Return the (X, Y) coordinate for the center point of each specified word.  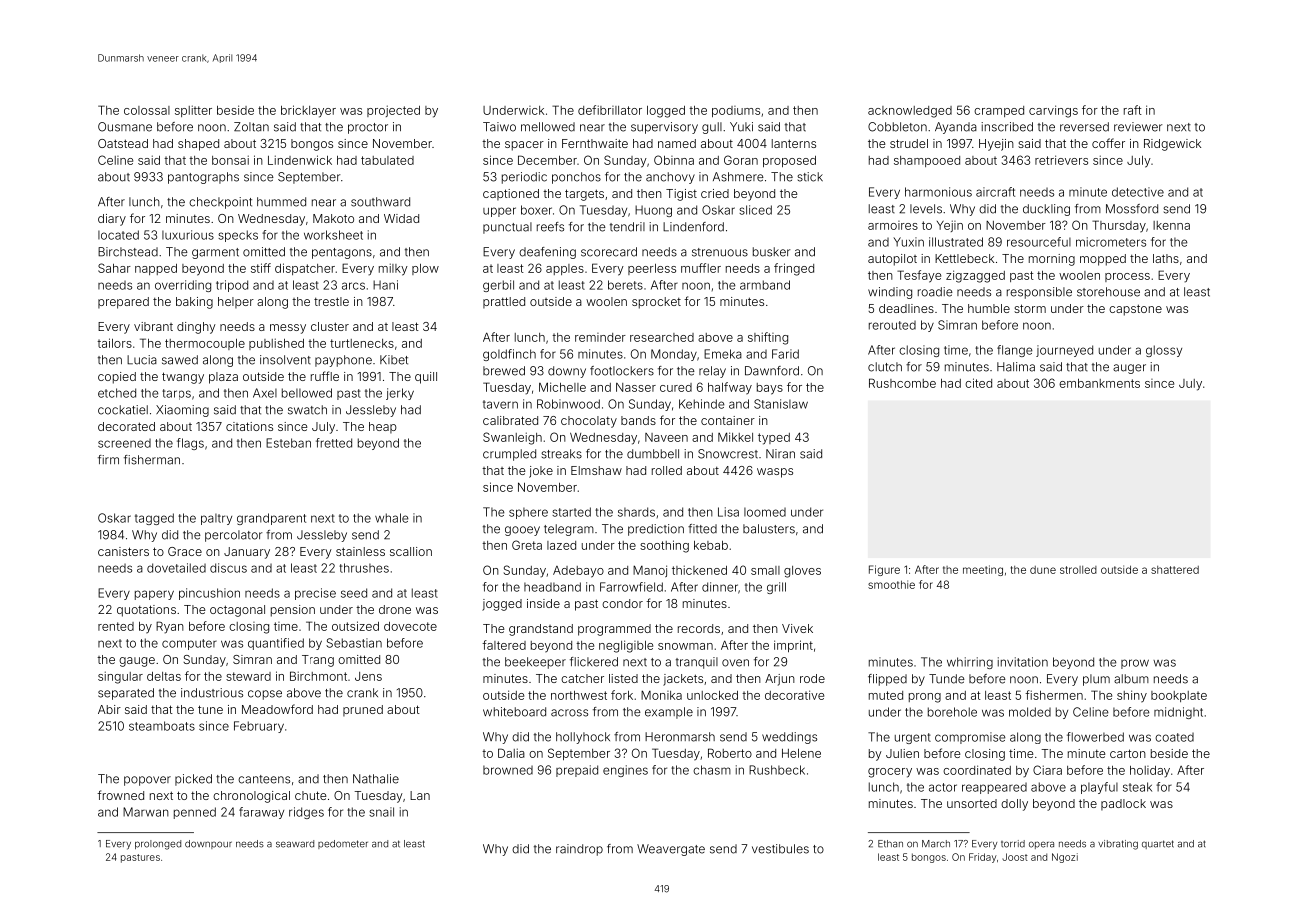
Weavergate (671, 850)
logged (666, 112)
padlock (1123, 805)
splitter (193, 111)
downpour (208, 844)
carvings (1053, 111)
